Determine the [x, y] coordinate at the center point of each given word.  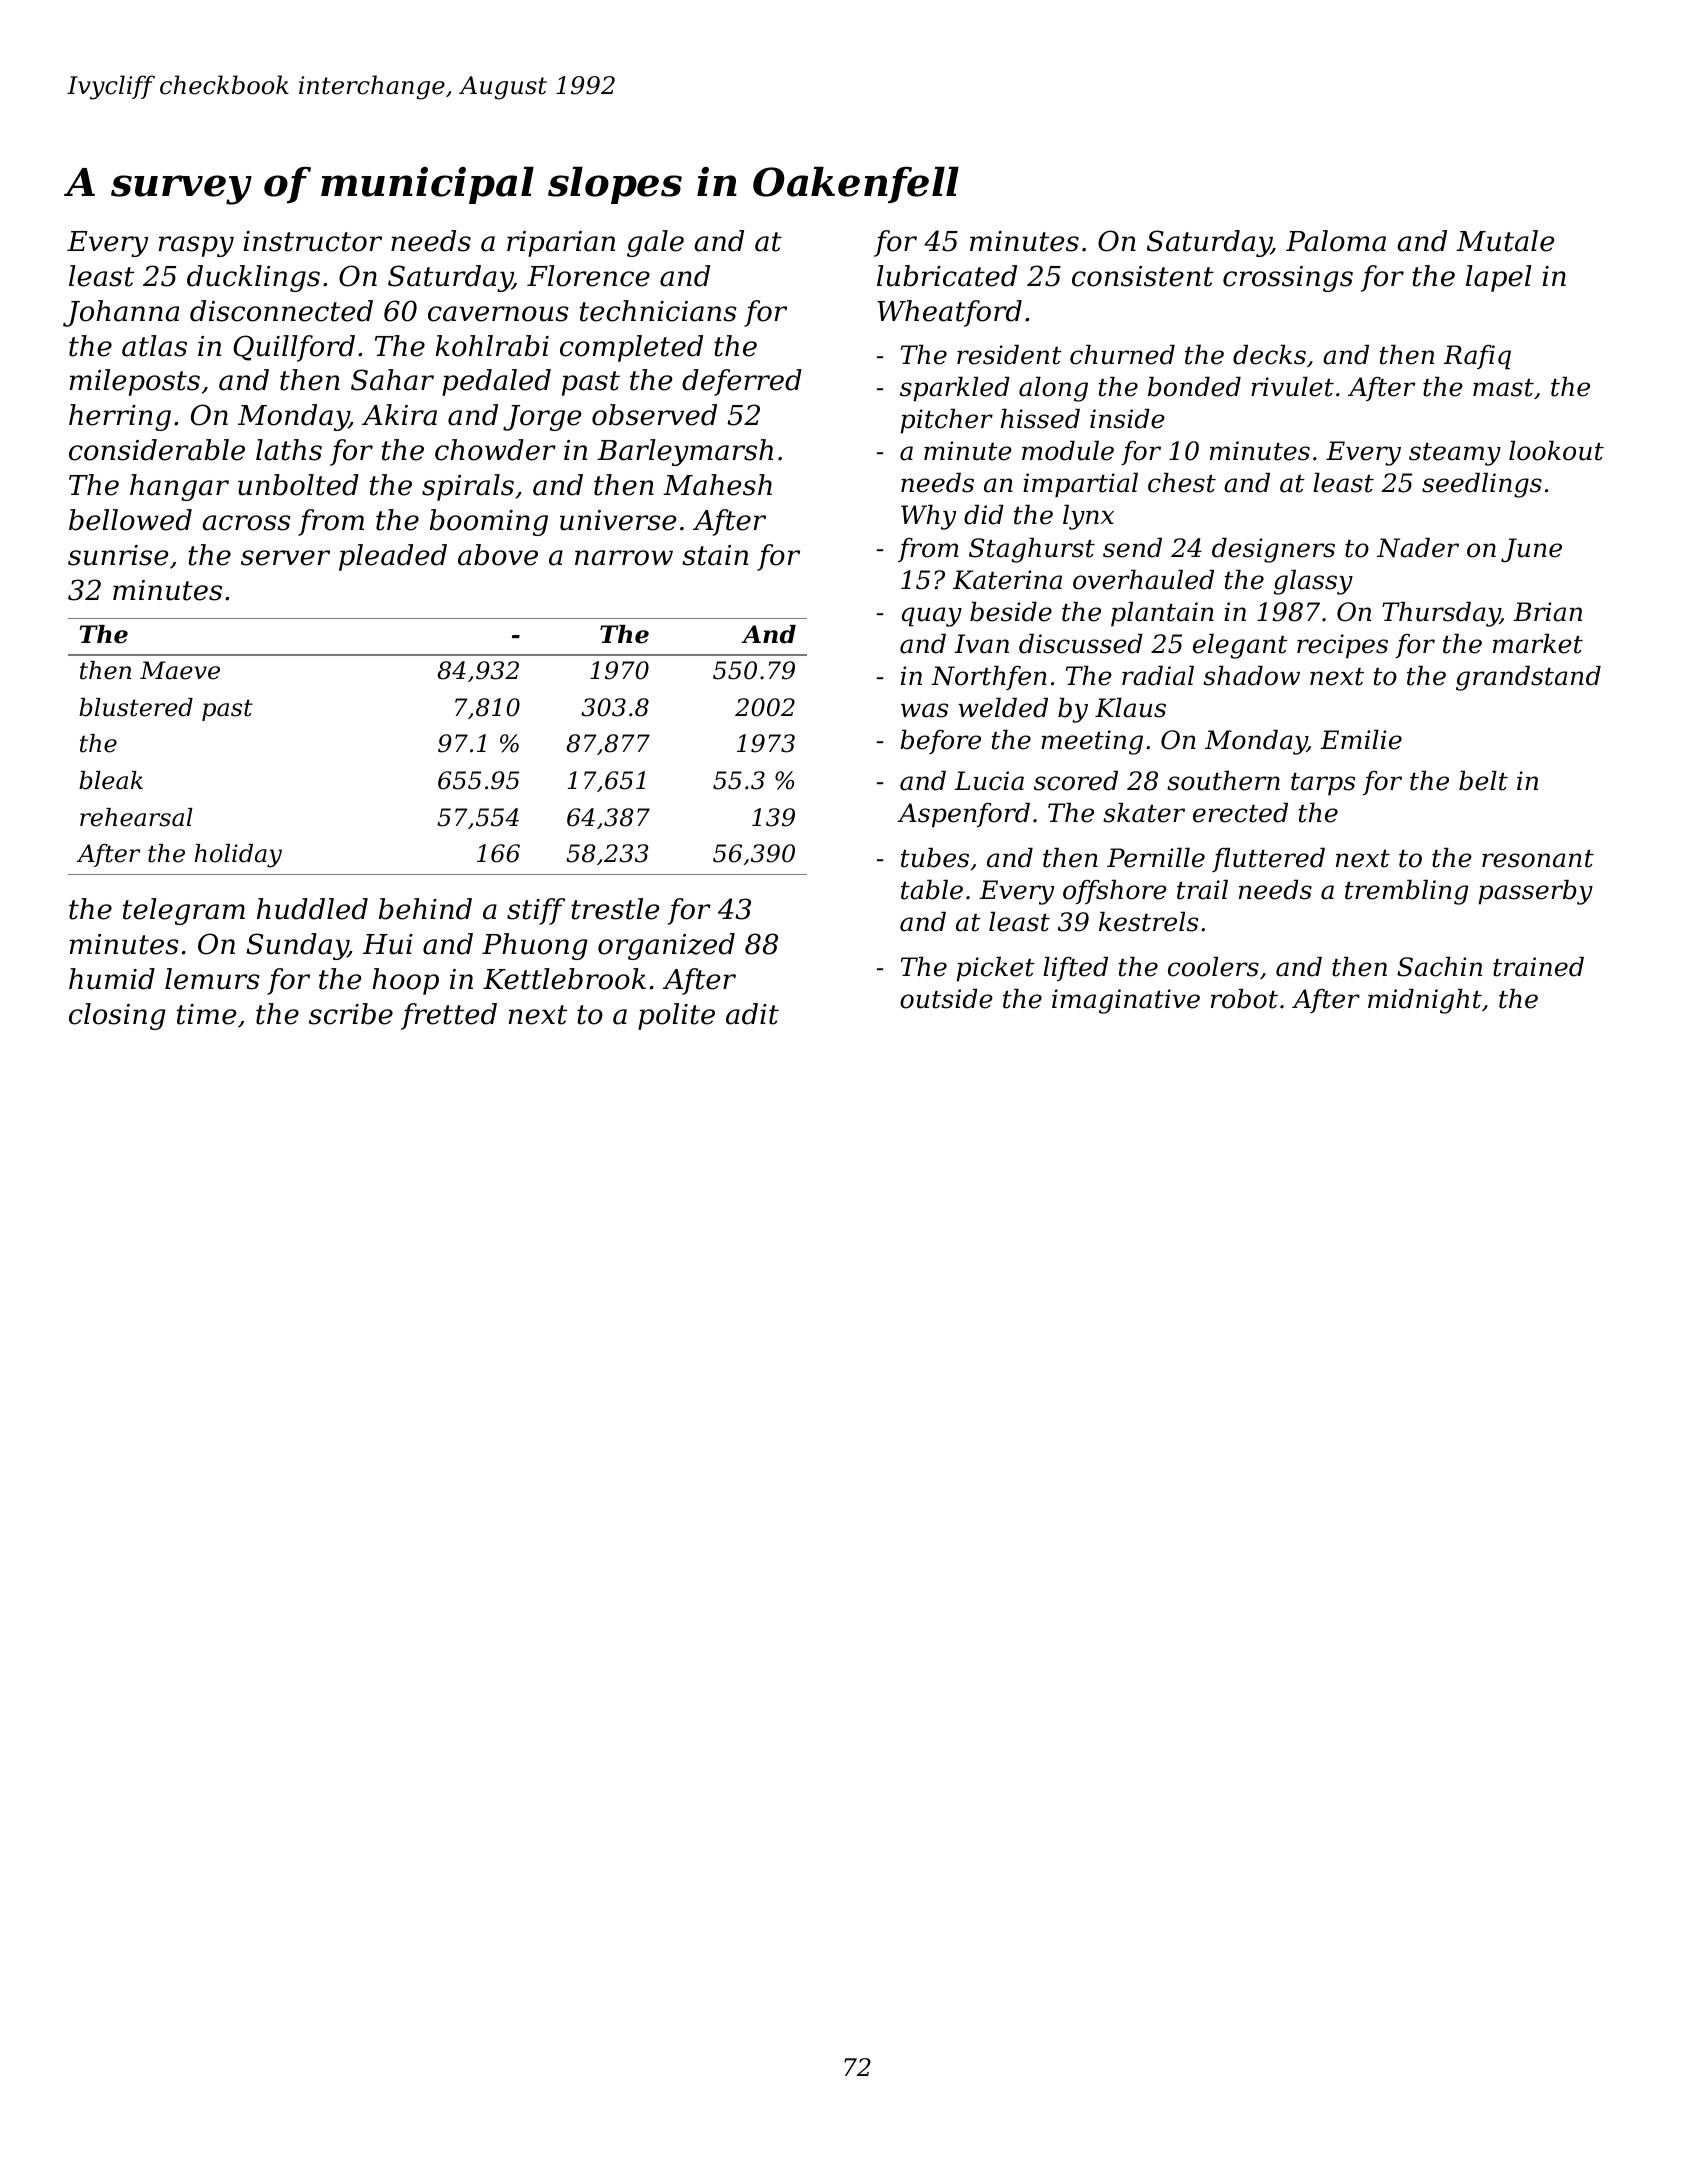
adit [752, 1014]
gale [655, 243]
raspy [196, 246]
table [932, 890]
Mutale [1505, 241]
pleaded [393, 557]
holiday [238, 856]
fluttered [1268, 860]
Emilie [1361, 740]
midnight [1425, 1001]
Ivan [981, 644]
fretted [449, 1016]
